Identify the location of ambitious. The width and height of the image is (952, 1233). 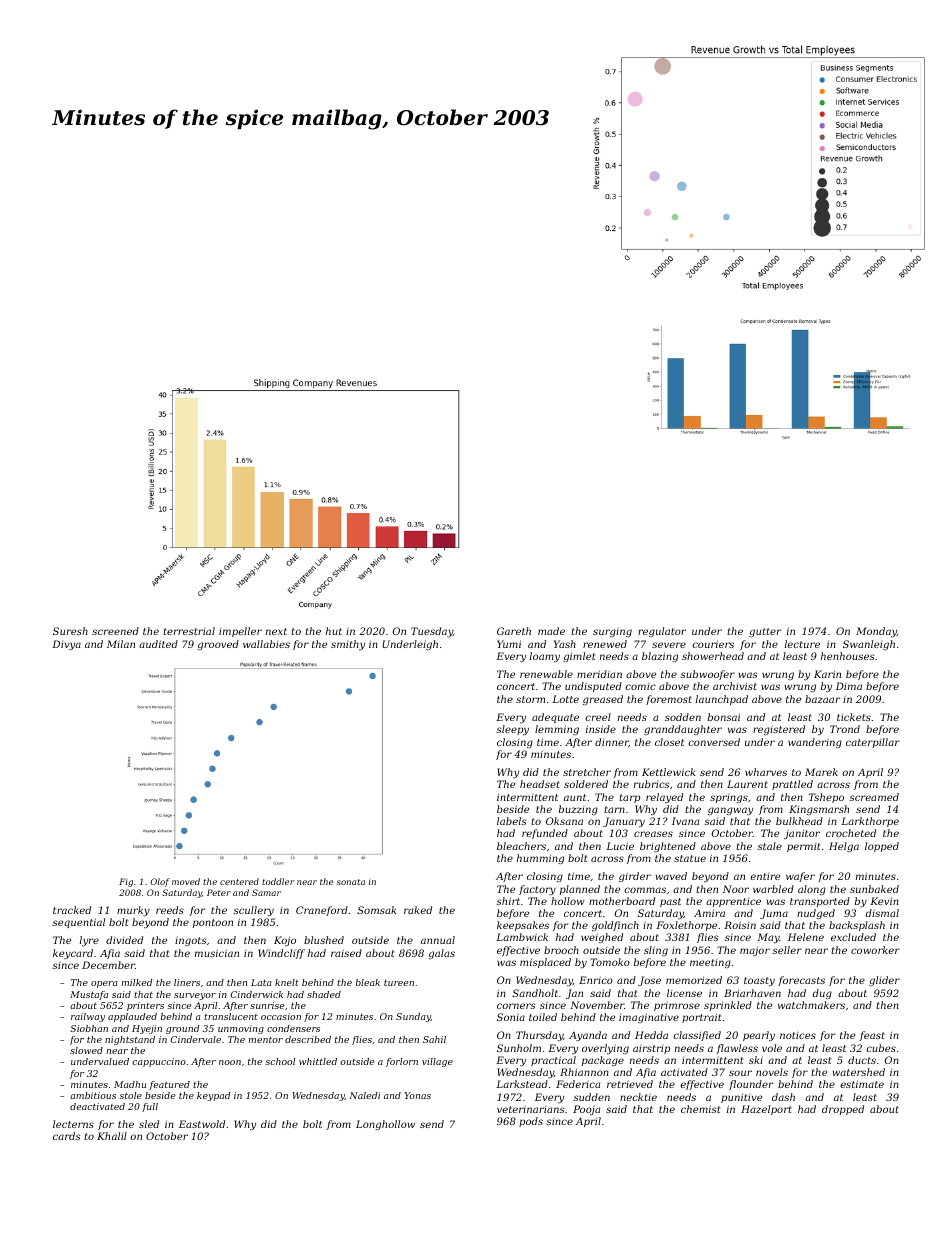
(93, 1095).
